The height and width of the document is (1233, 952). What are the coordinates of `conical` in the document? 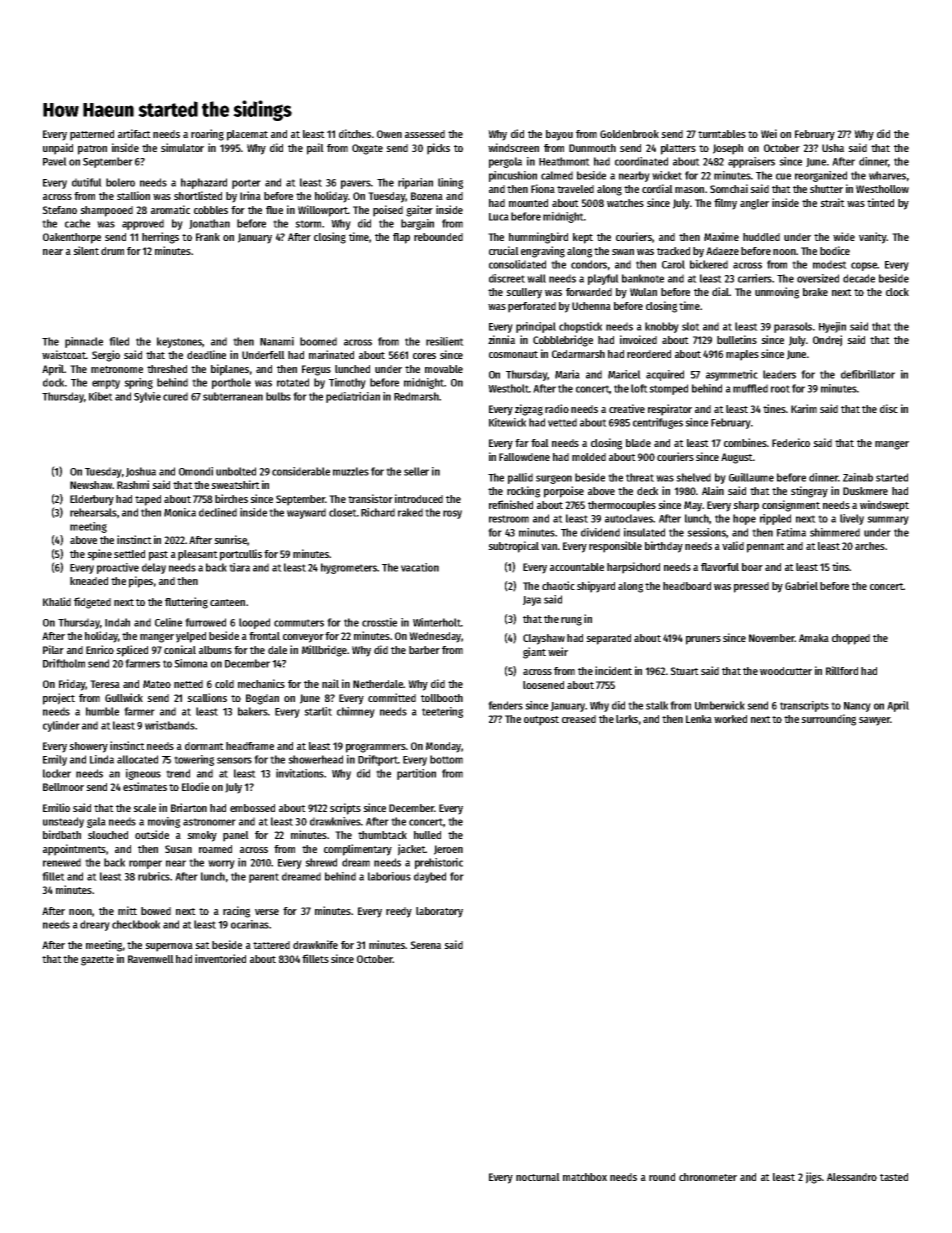 It's located at (180, 649).
